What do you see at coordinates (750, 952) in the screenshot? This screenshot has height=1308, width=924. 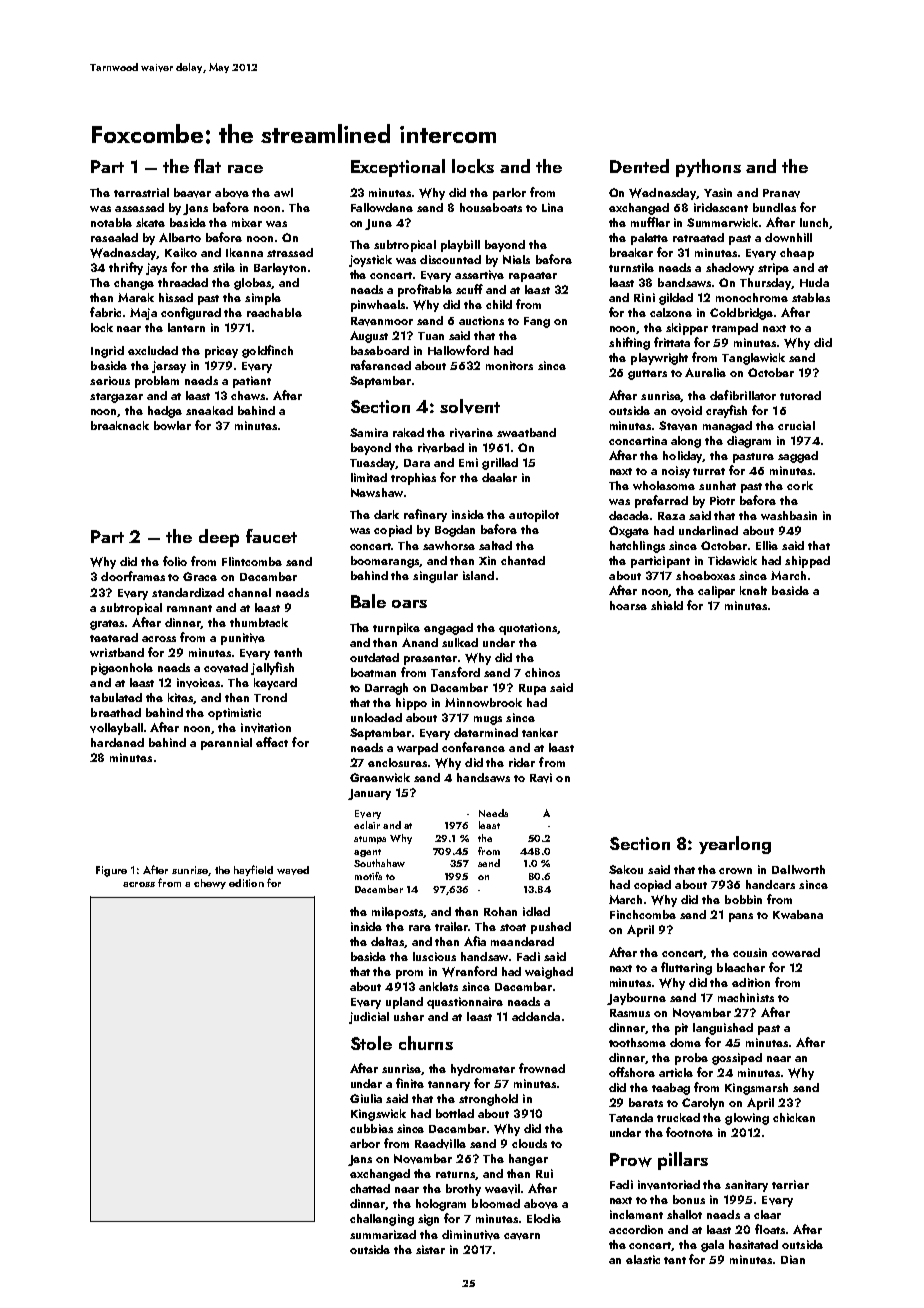 I see `cousin` at bounding box center [750, 952].
